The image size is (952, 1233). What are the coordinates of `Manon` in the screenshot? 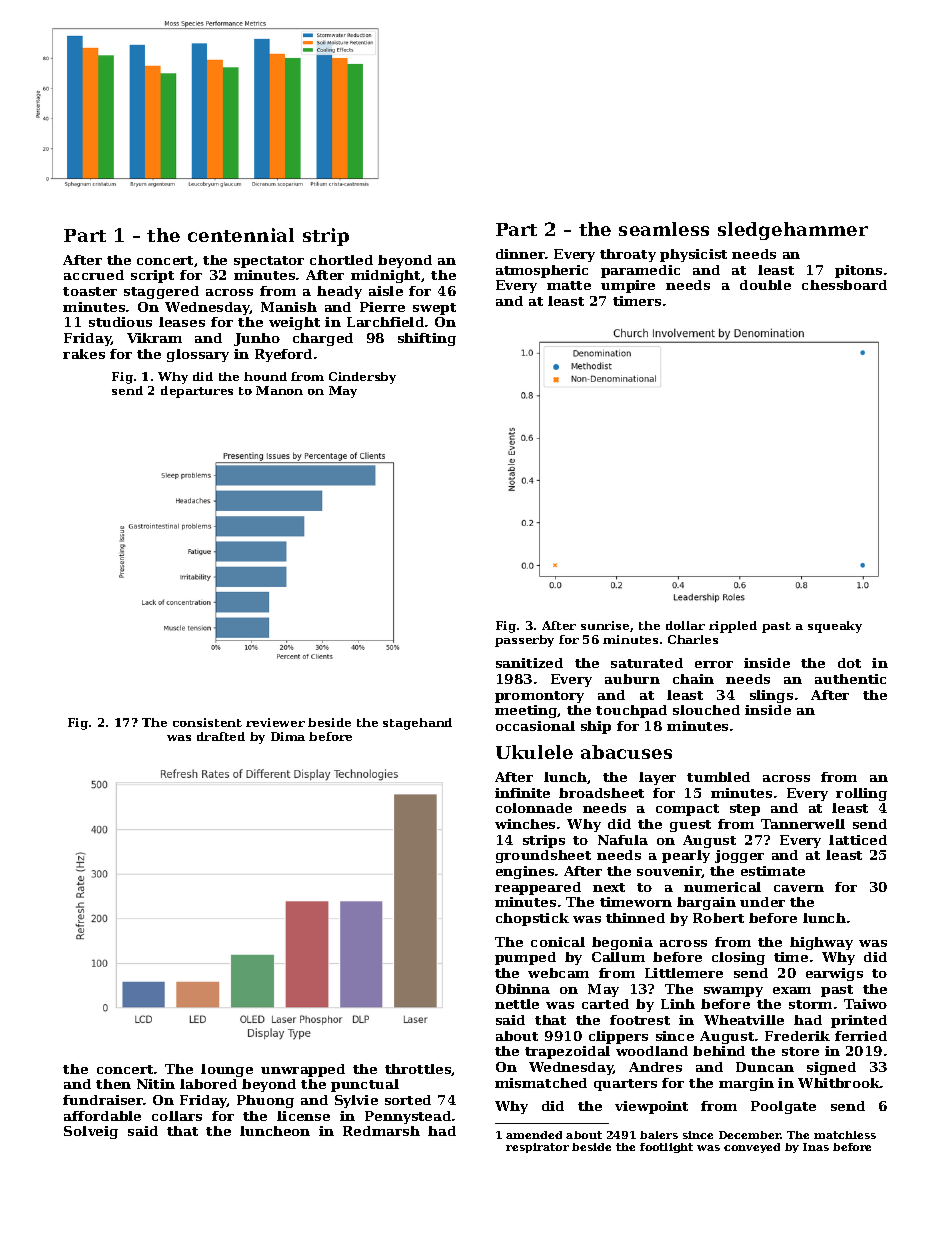 It's located at (279, 390).
